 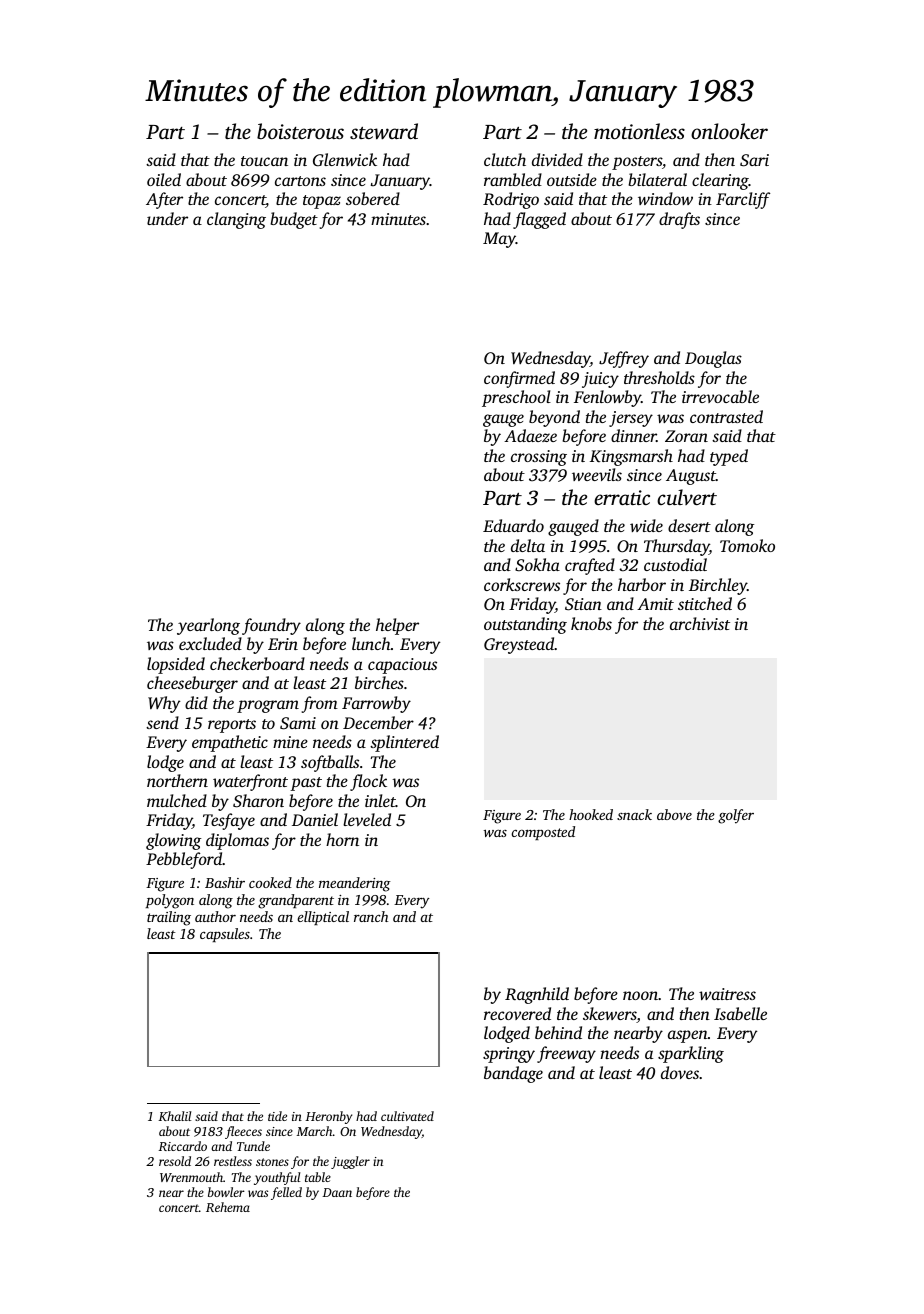 I want to click on cultivated, so click(x=407, y=1116).
